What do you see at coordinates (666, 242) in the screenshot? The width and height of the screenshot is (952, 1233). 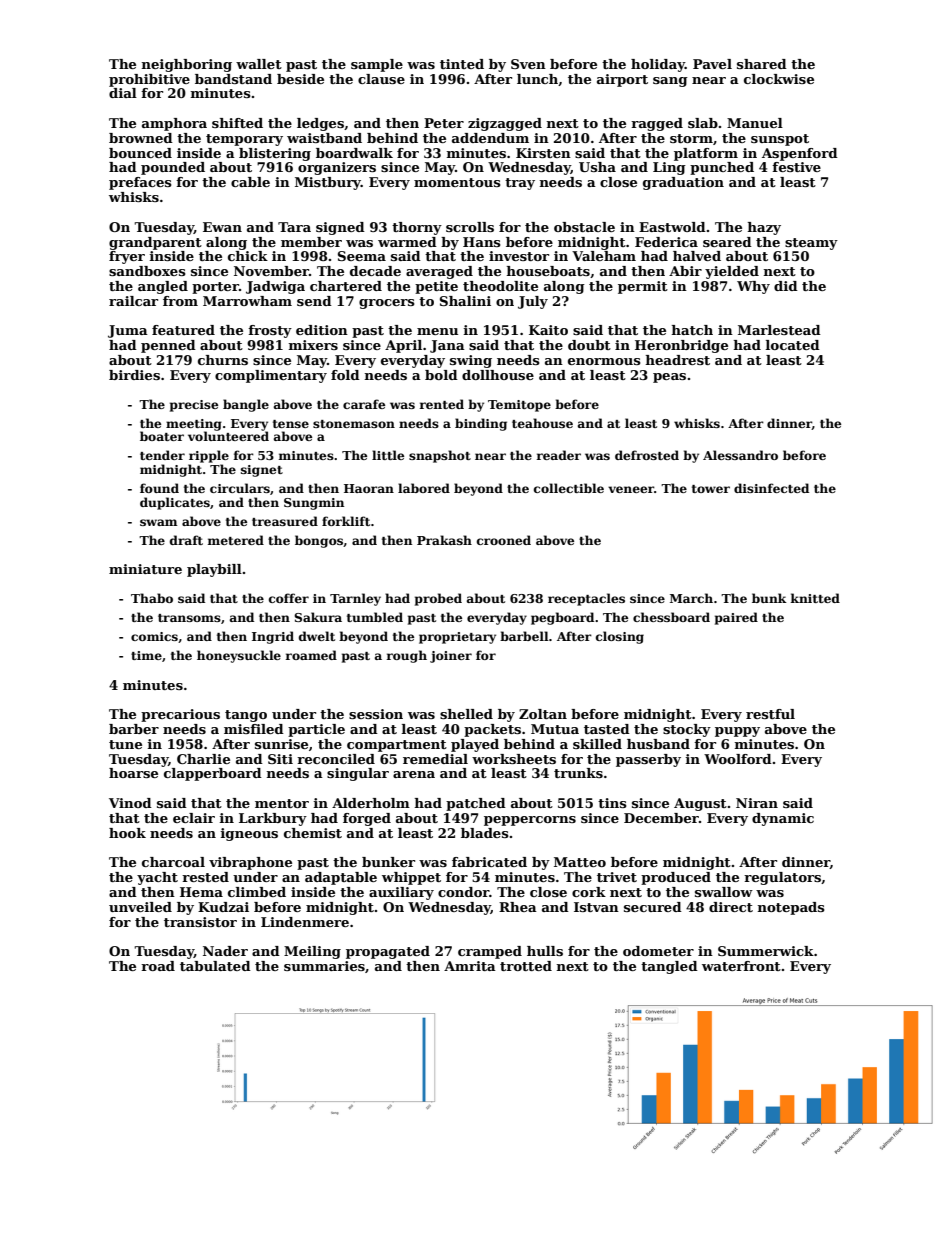 I see `Federica` at bounding box center [666, 242].
